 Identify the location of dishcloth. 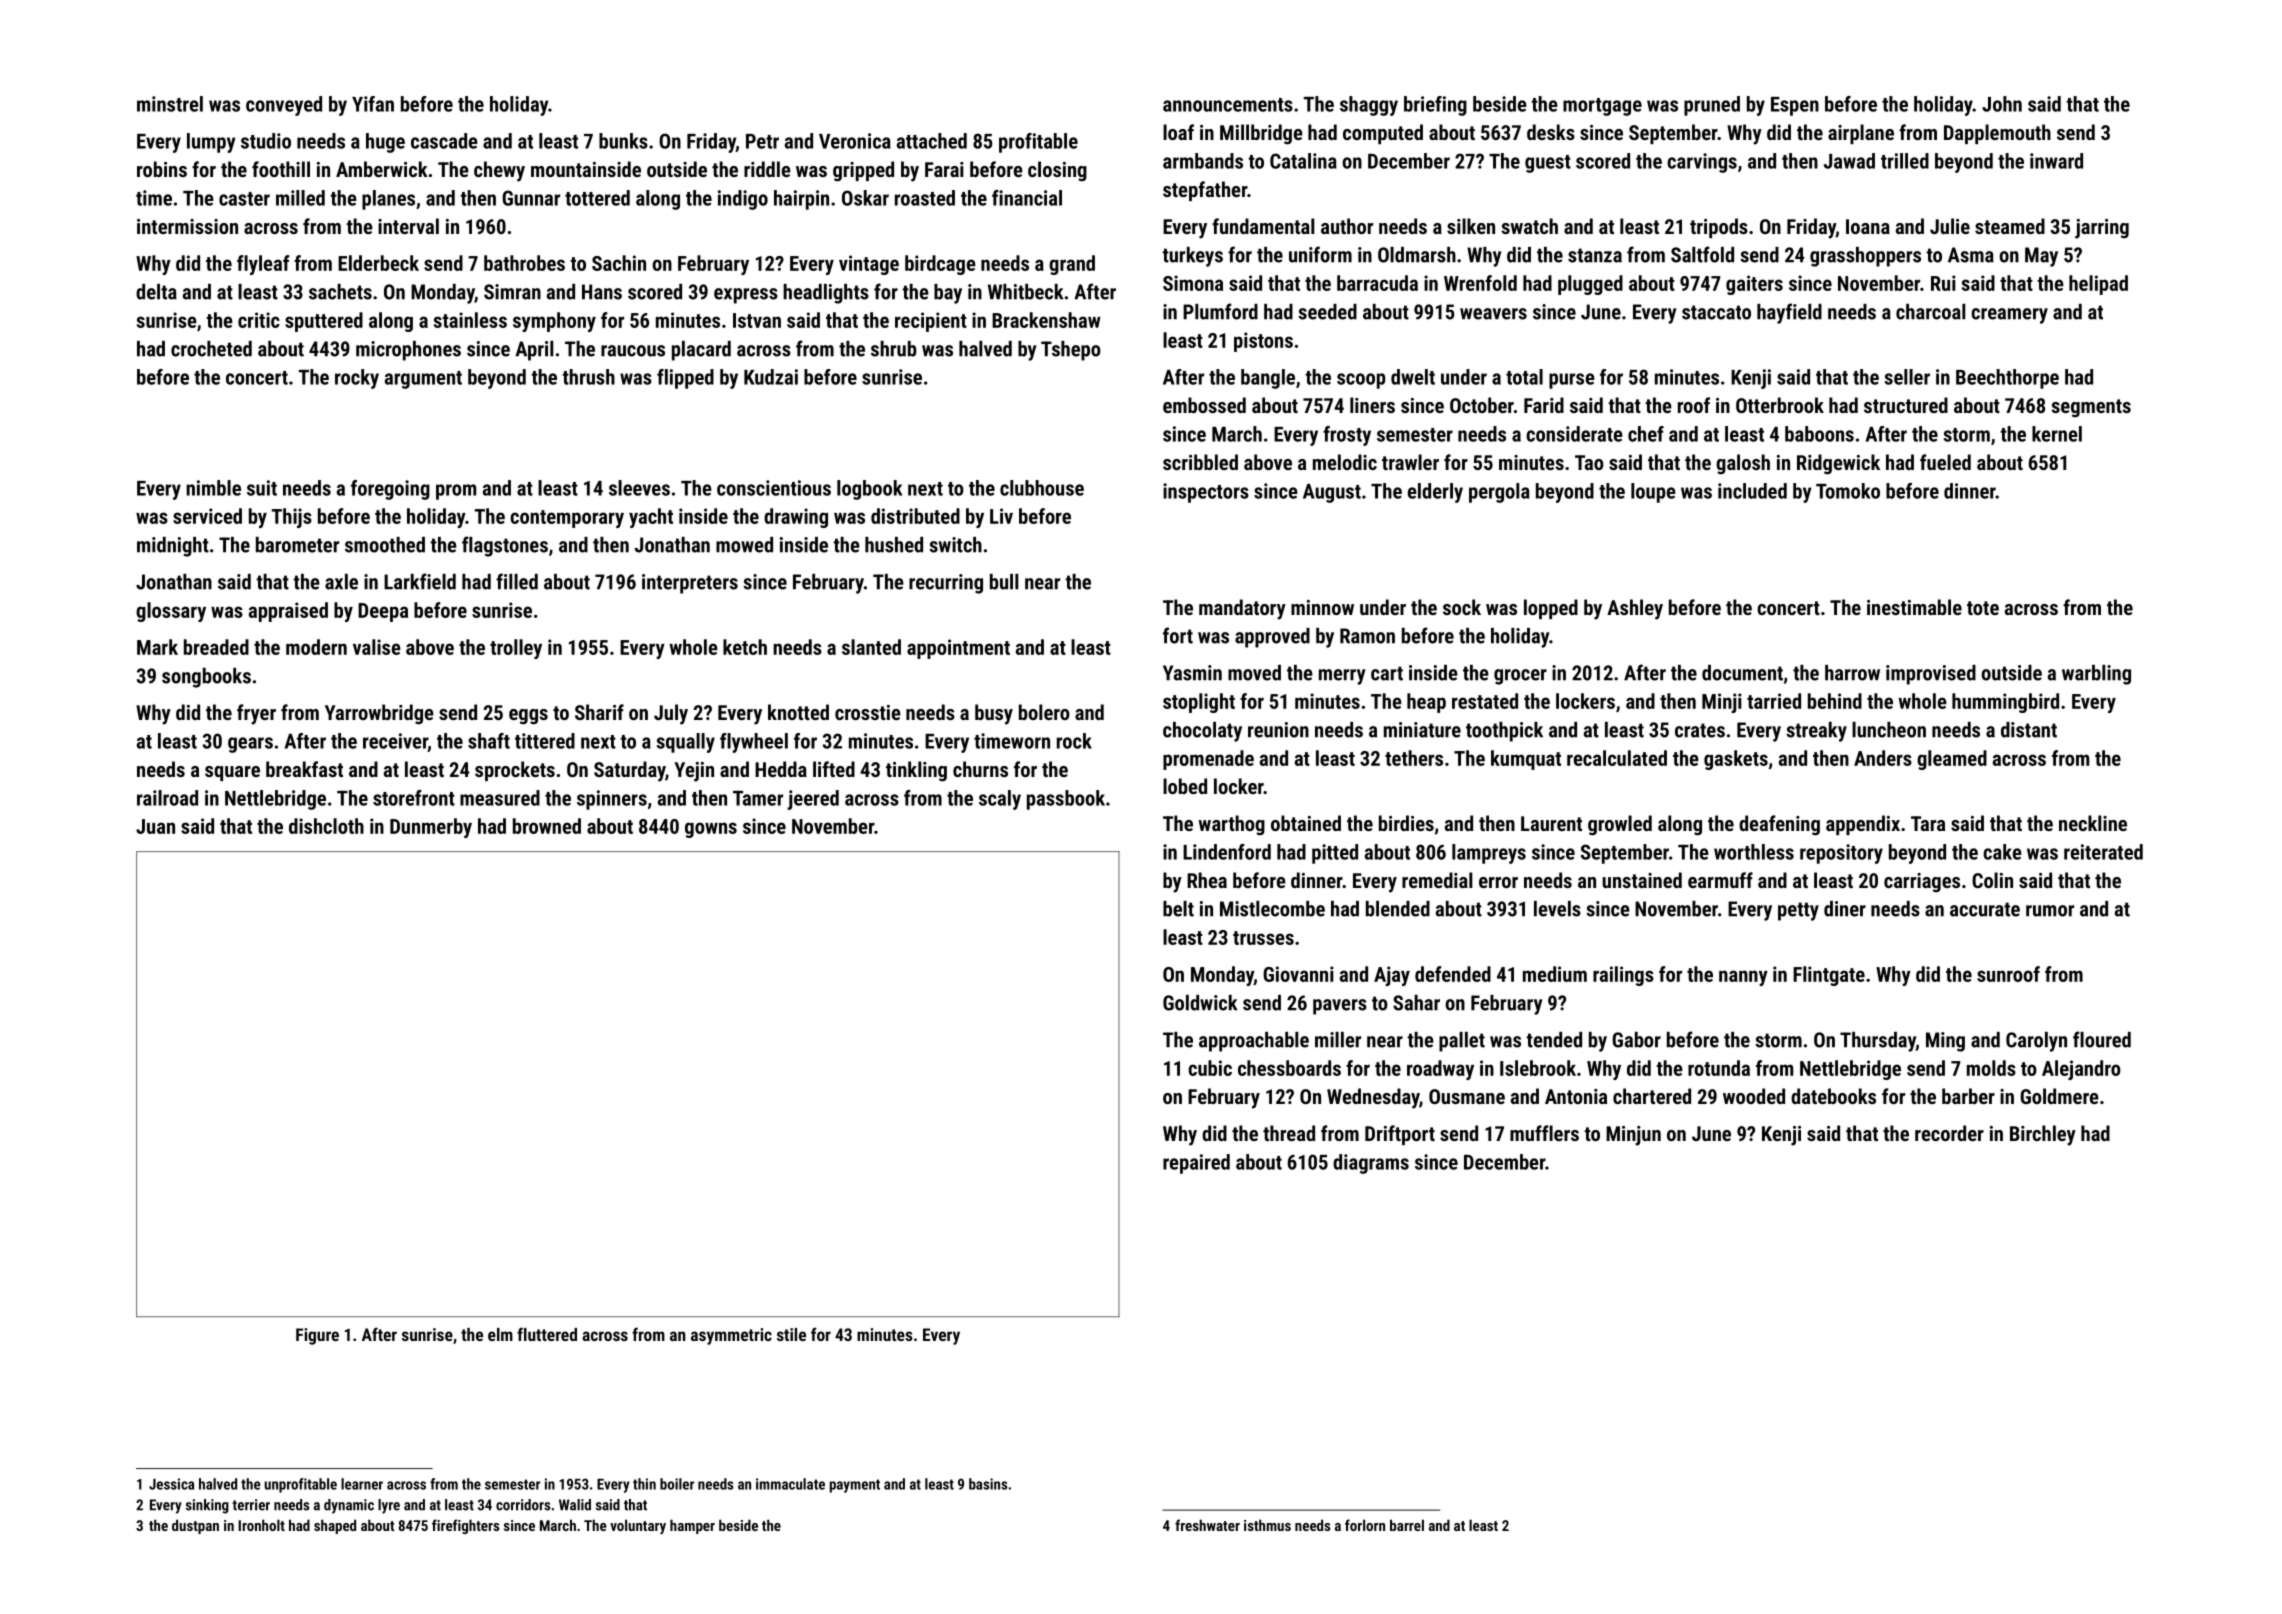
(326, 826).
